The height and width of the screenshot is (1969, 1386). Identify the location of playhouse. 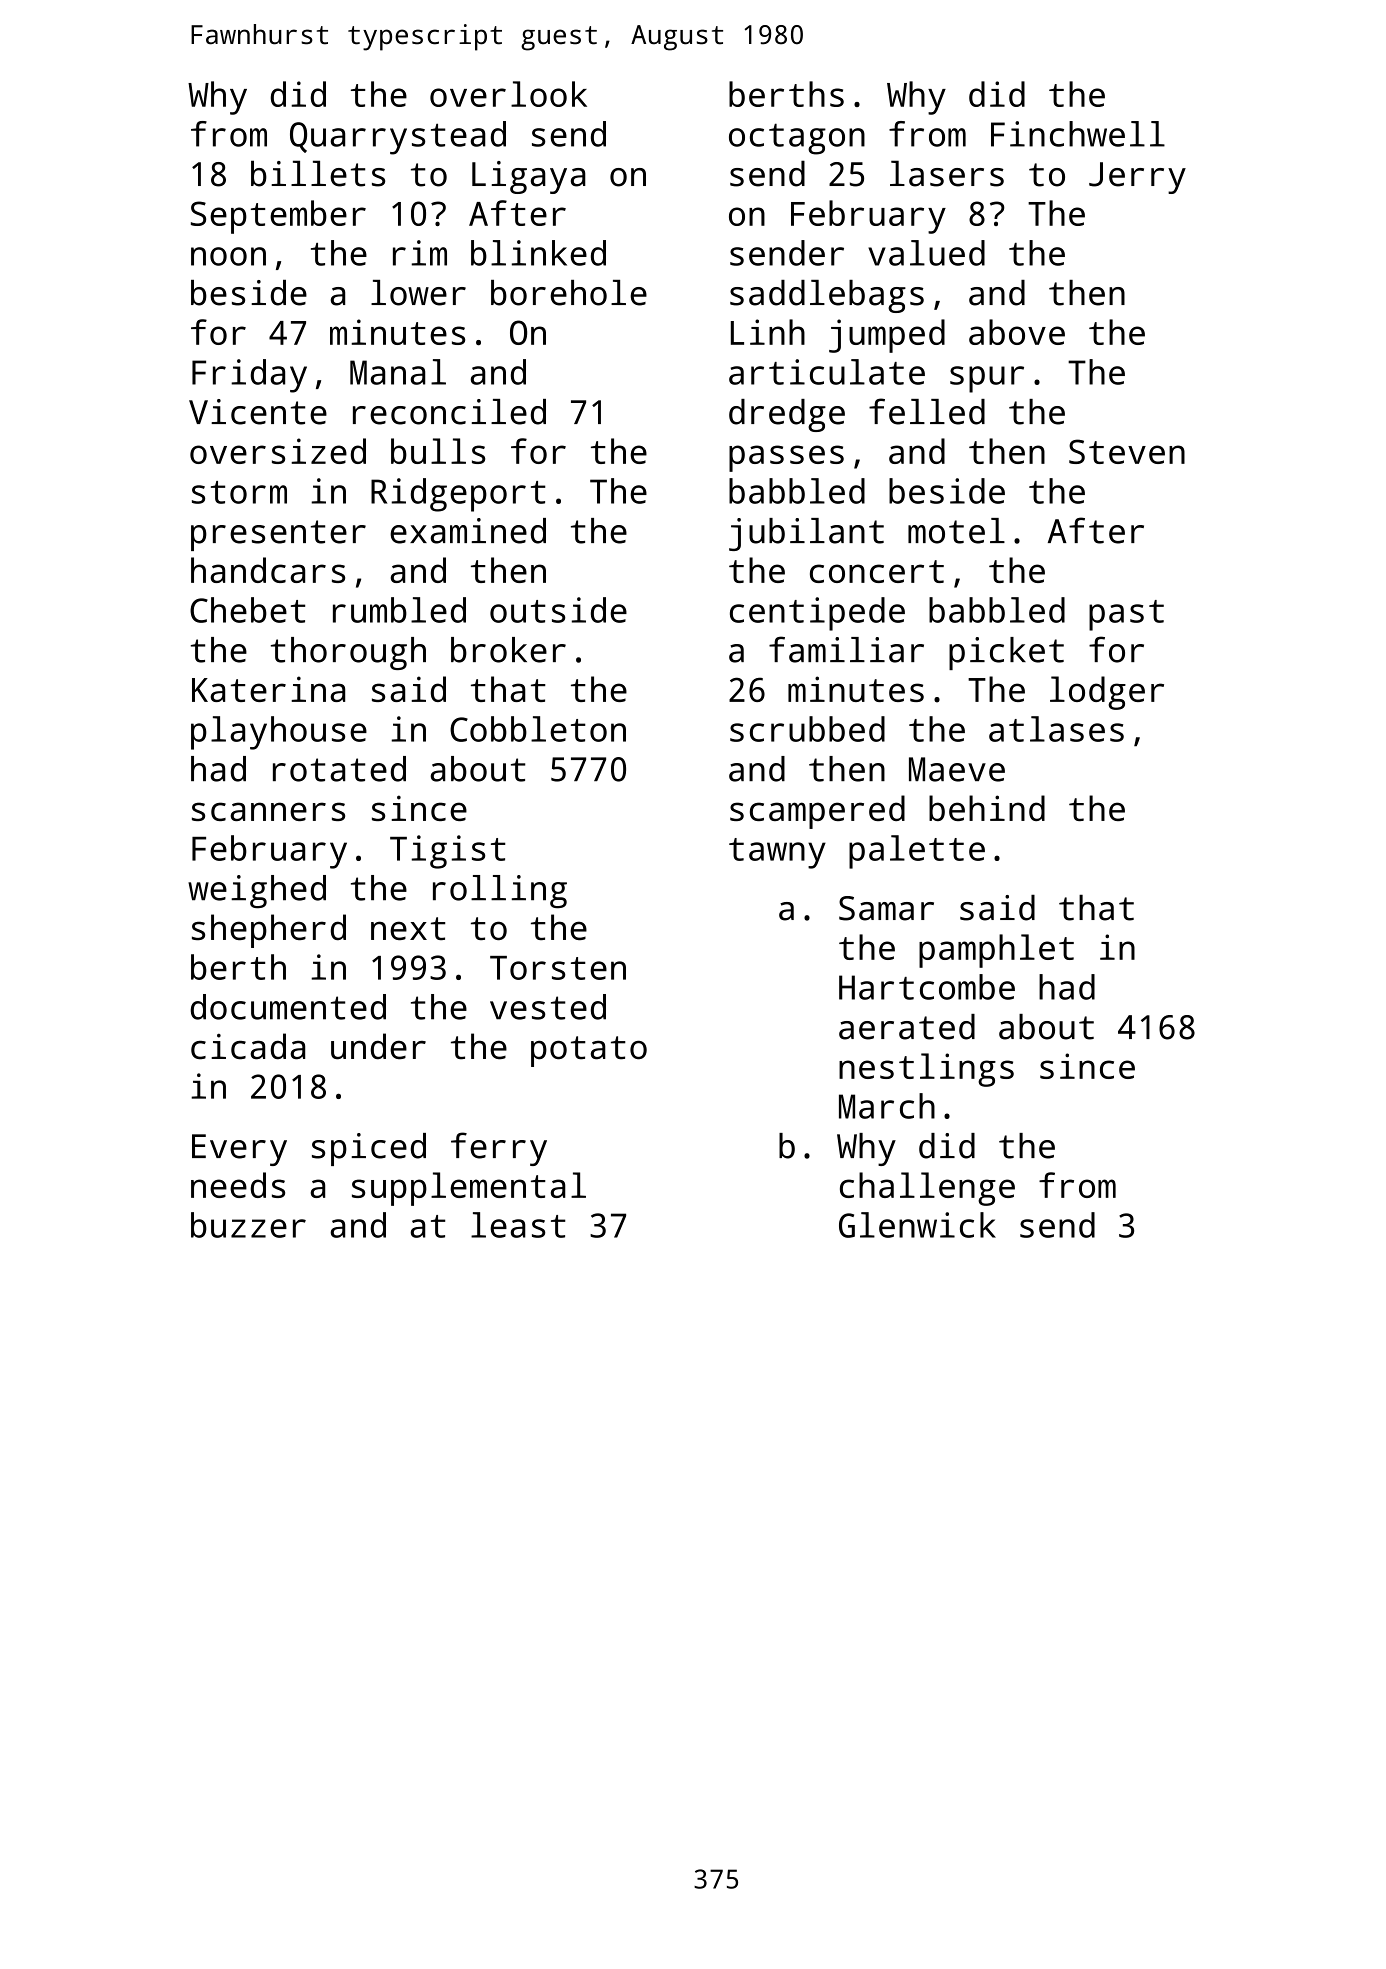
(279, 733).
